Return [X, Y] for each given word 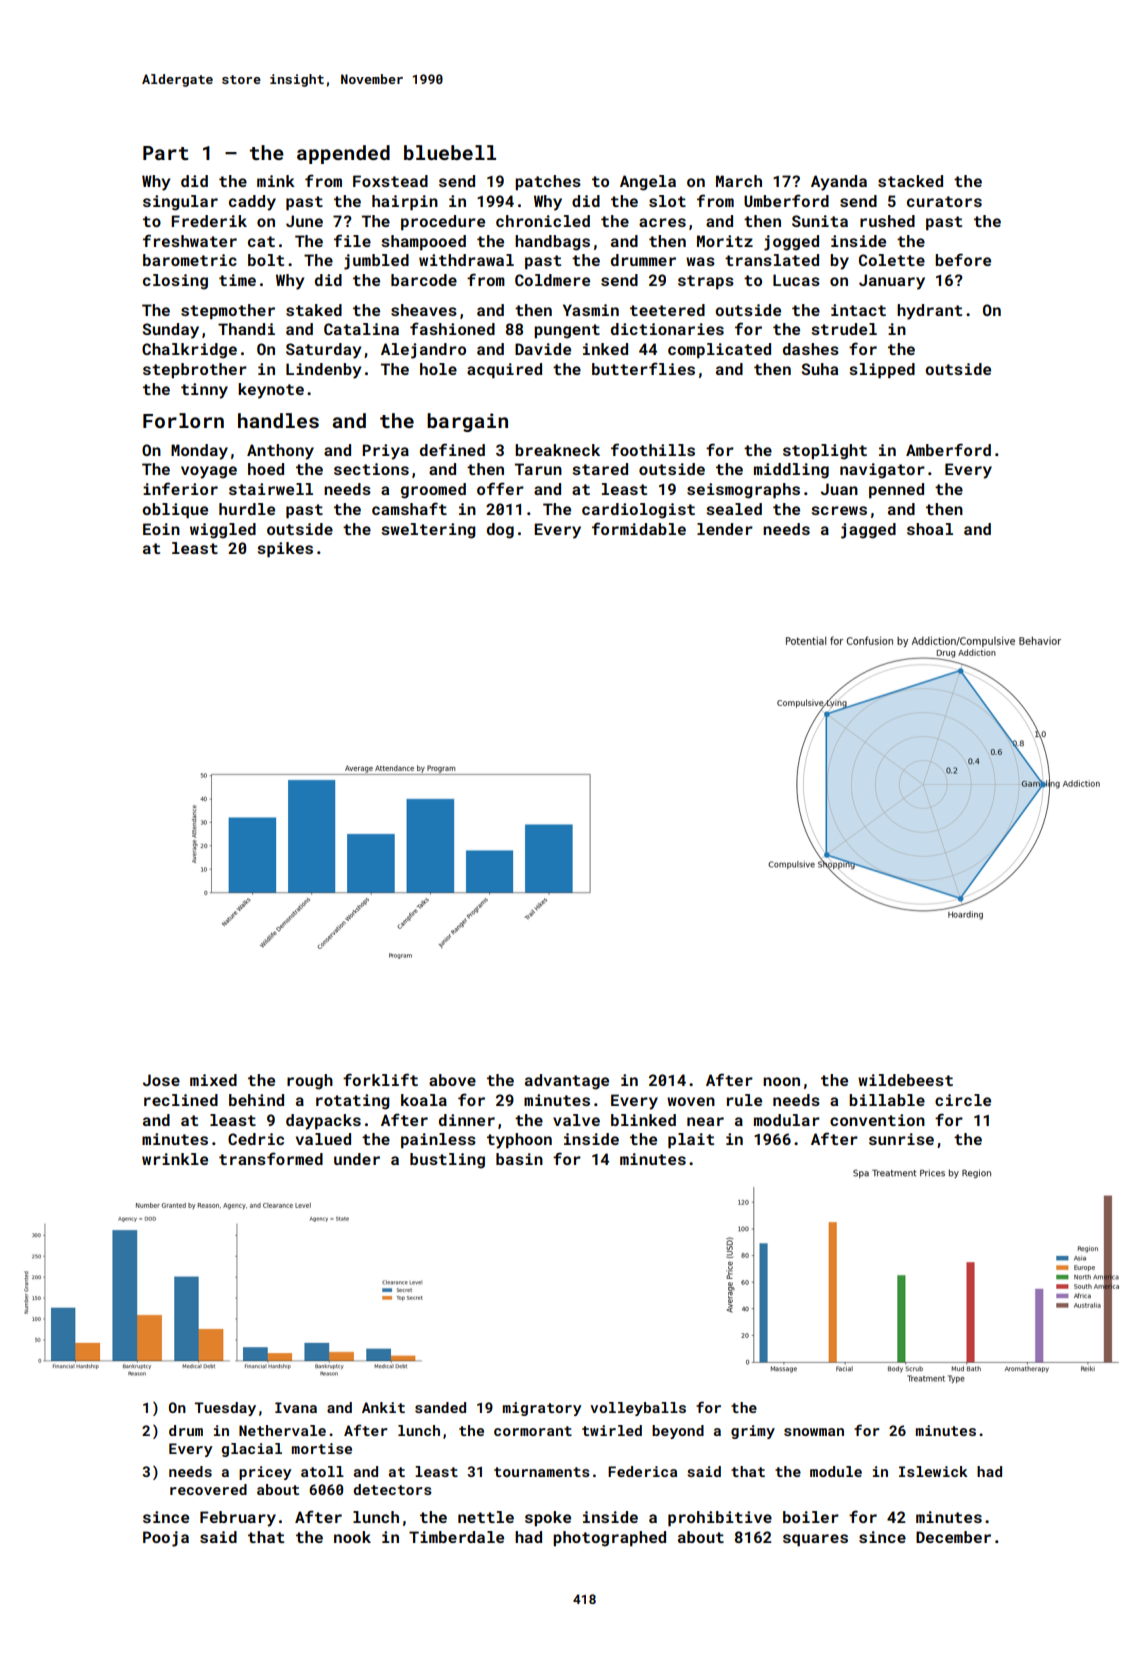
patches [548, 183]
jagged [868, 531]
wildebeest [905, 1080]
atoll [322, 1471]
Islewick [933, 1471]
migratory [542, 1409]
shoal [930, 529]
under [357, 1159]
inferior [180, 488]
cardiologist [638, 511]
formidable [639, 528]
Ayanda [839, 183]
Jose [161, 1080]
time [237, 280]
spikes [285, 550]
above [452, 1080]
